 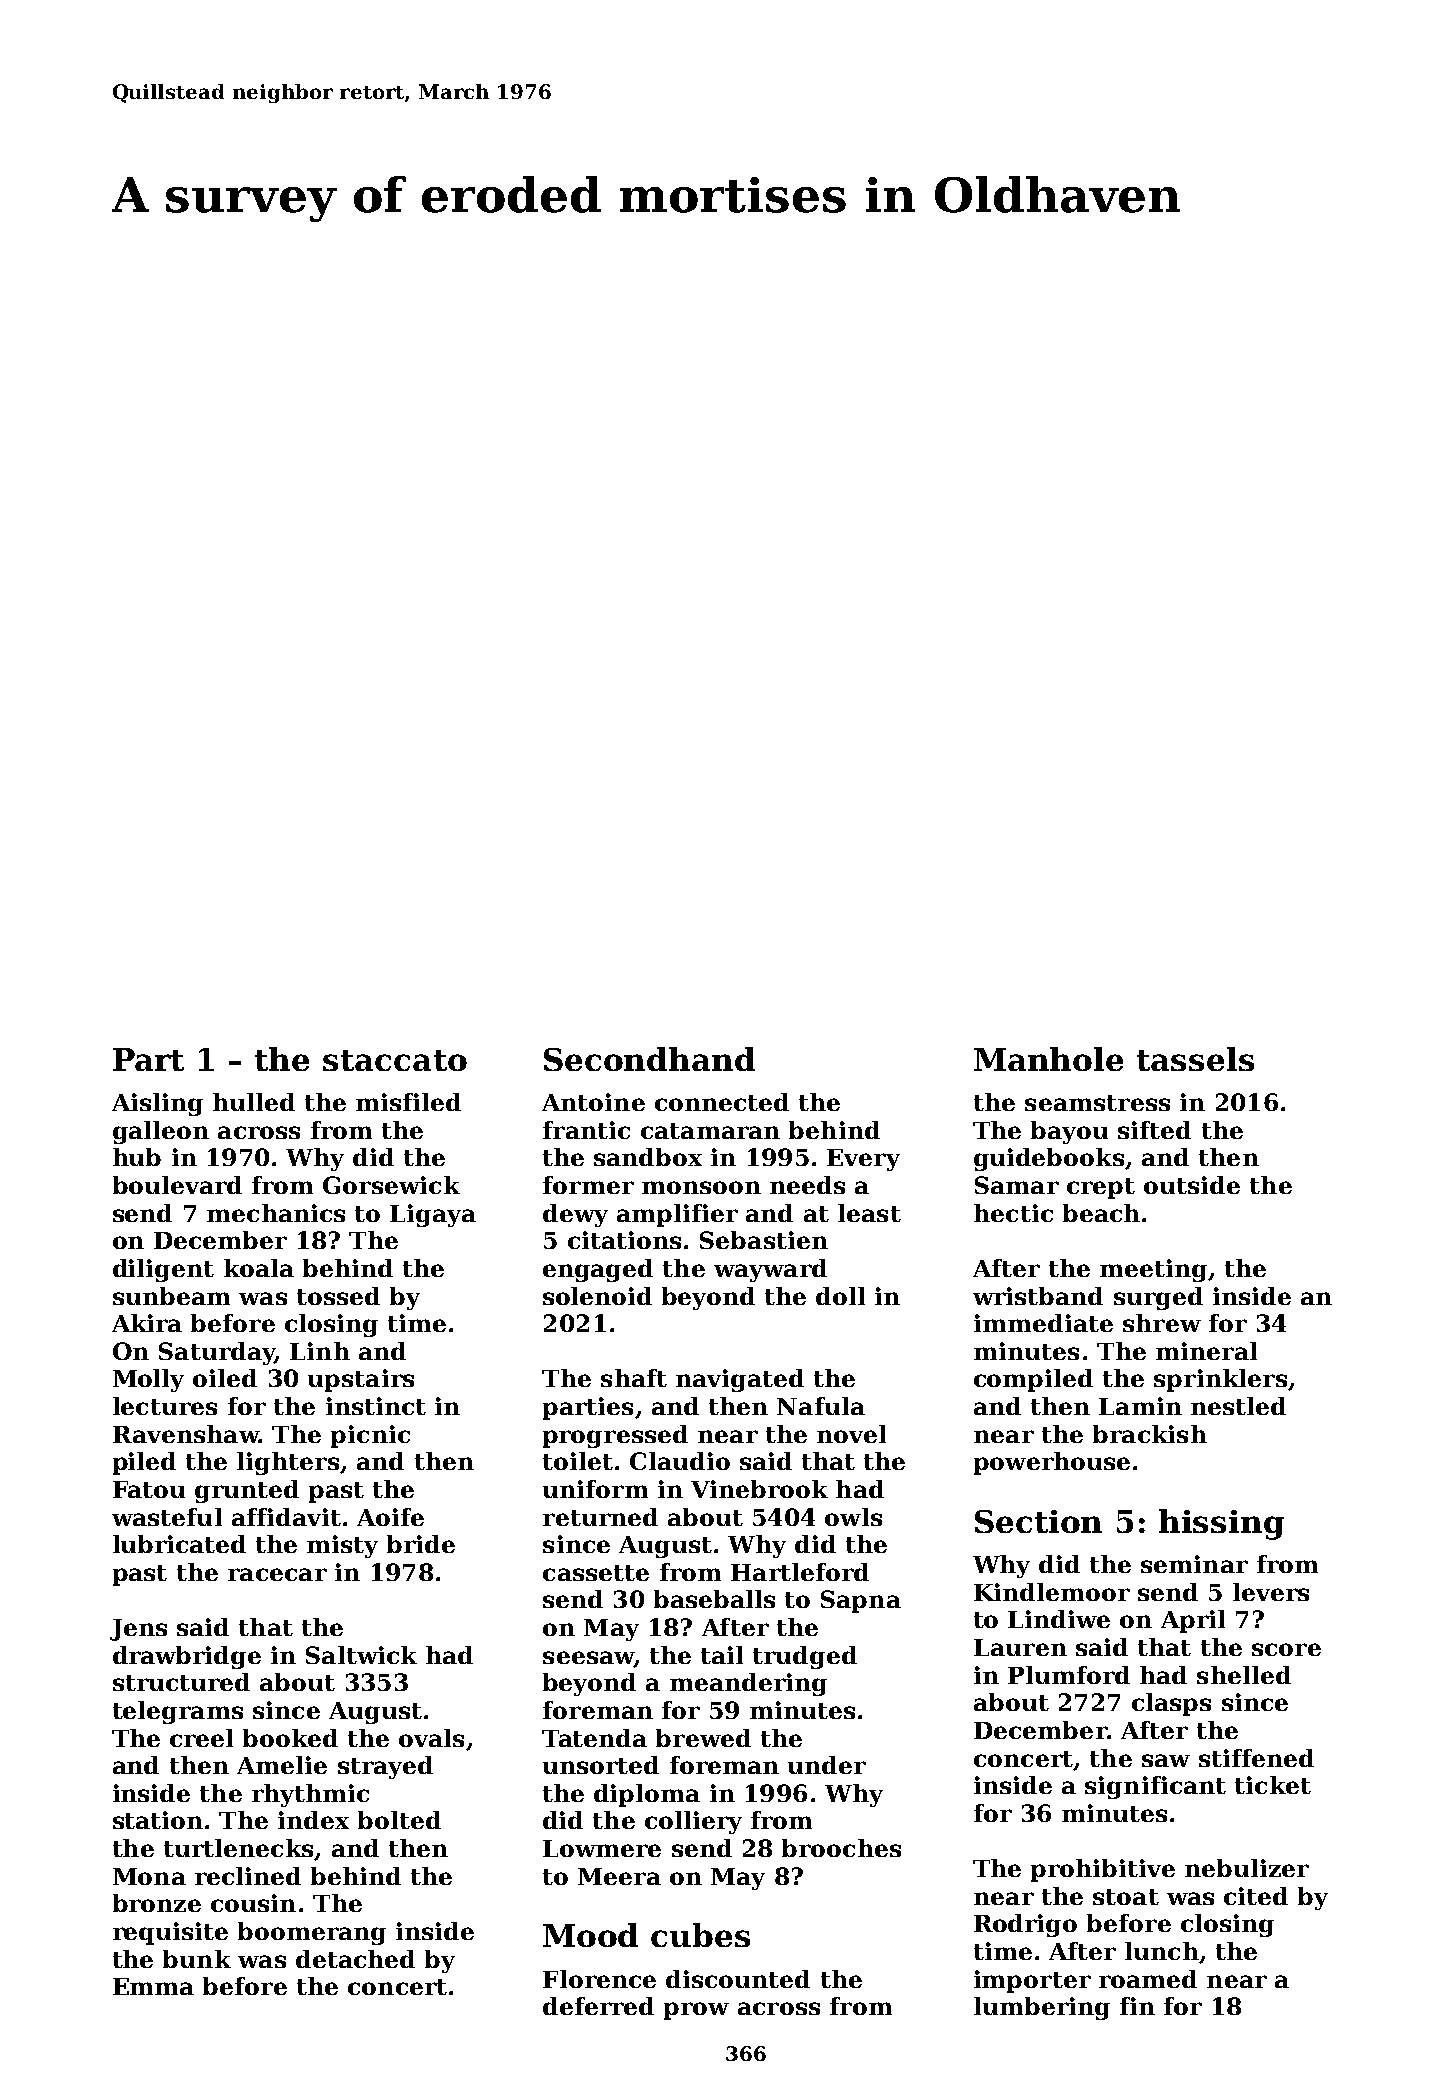 What do you see at coordinates (342, 1546) in the screenshot?
I see `misty` at bounding box center [342, 1546].
